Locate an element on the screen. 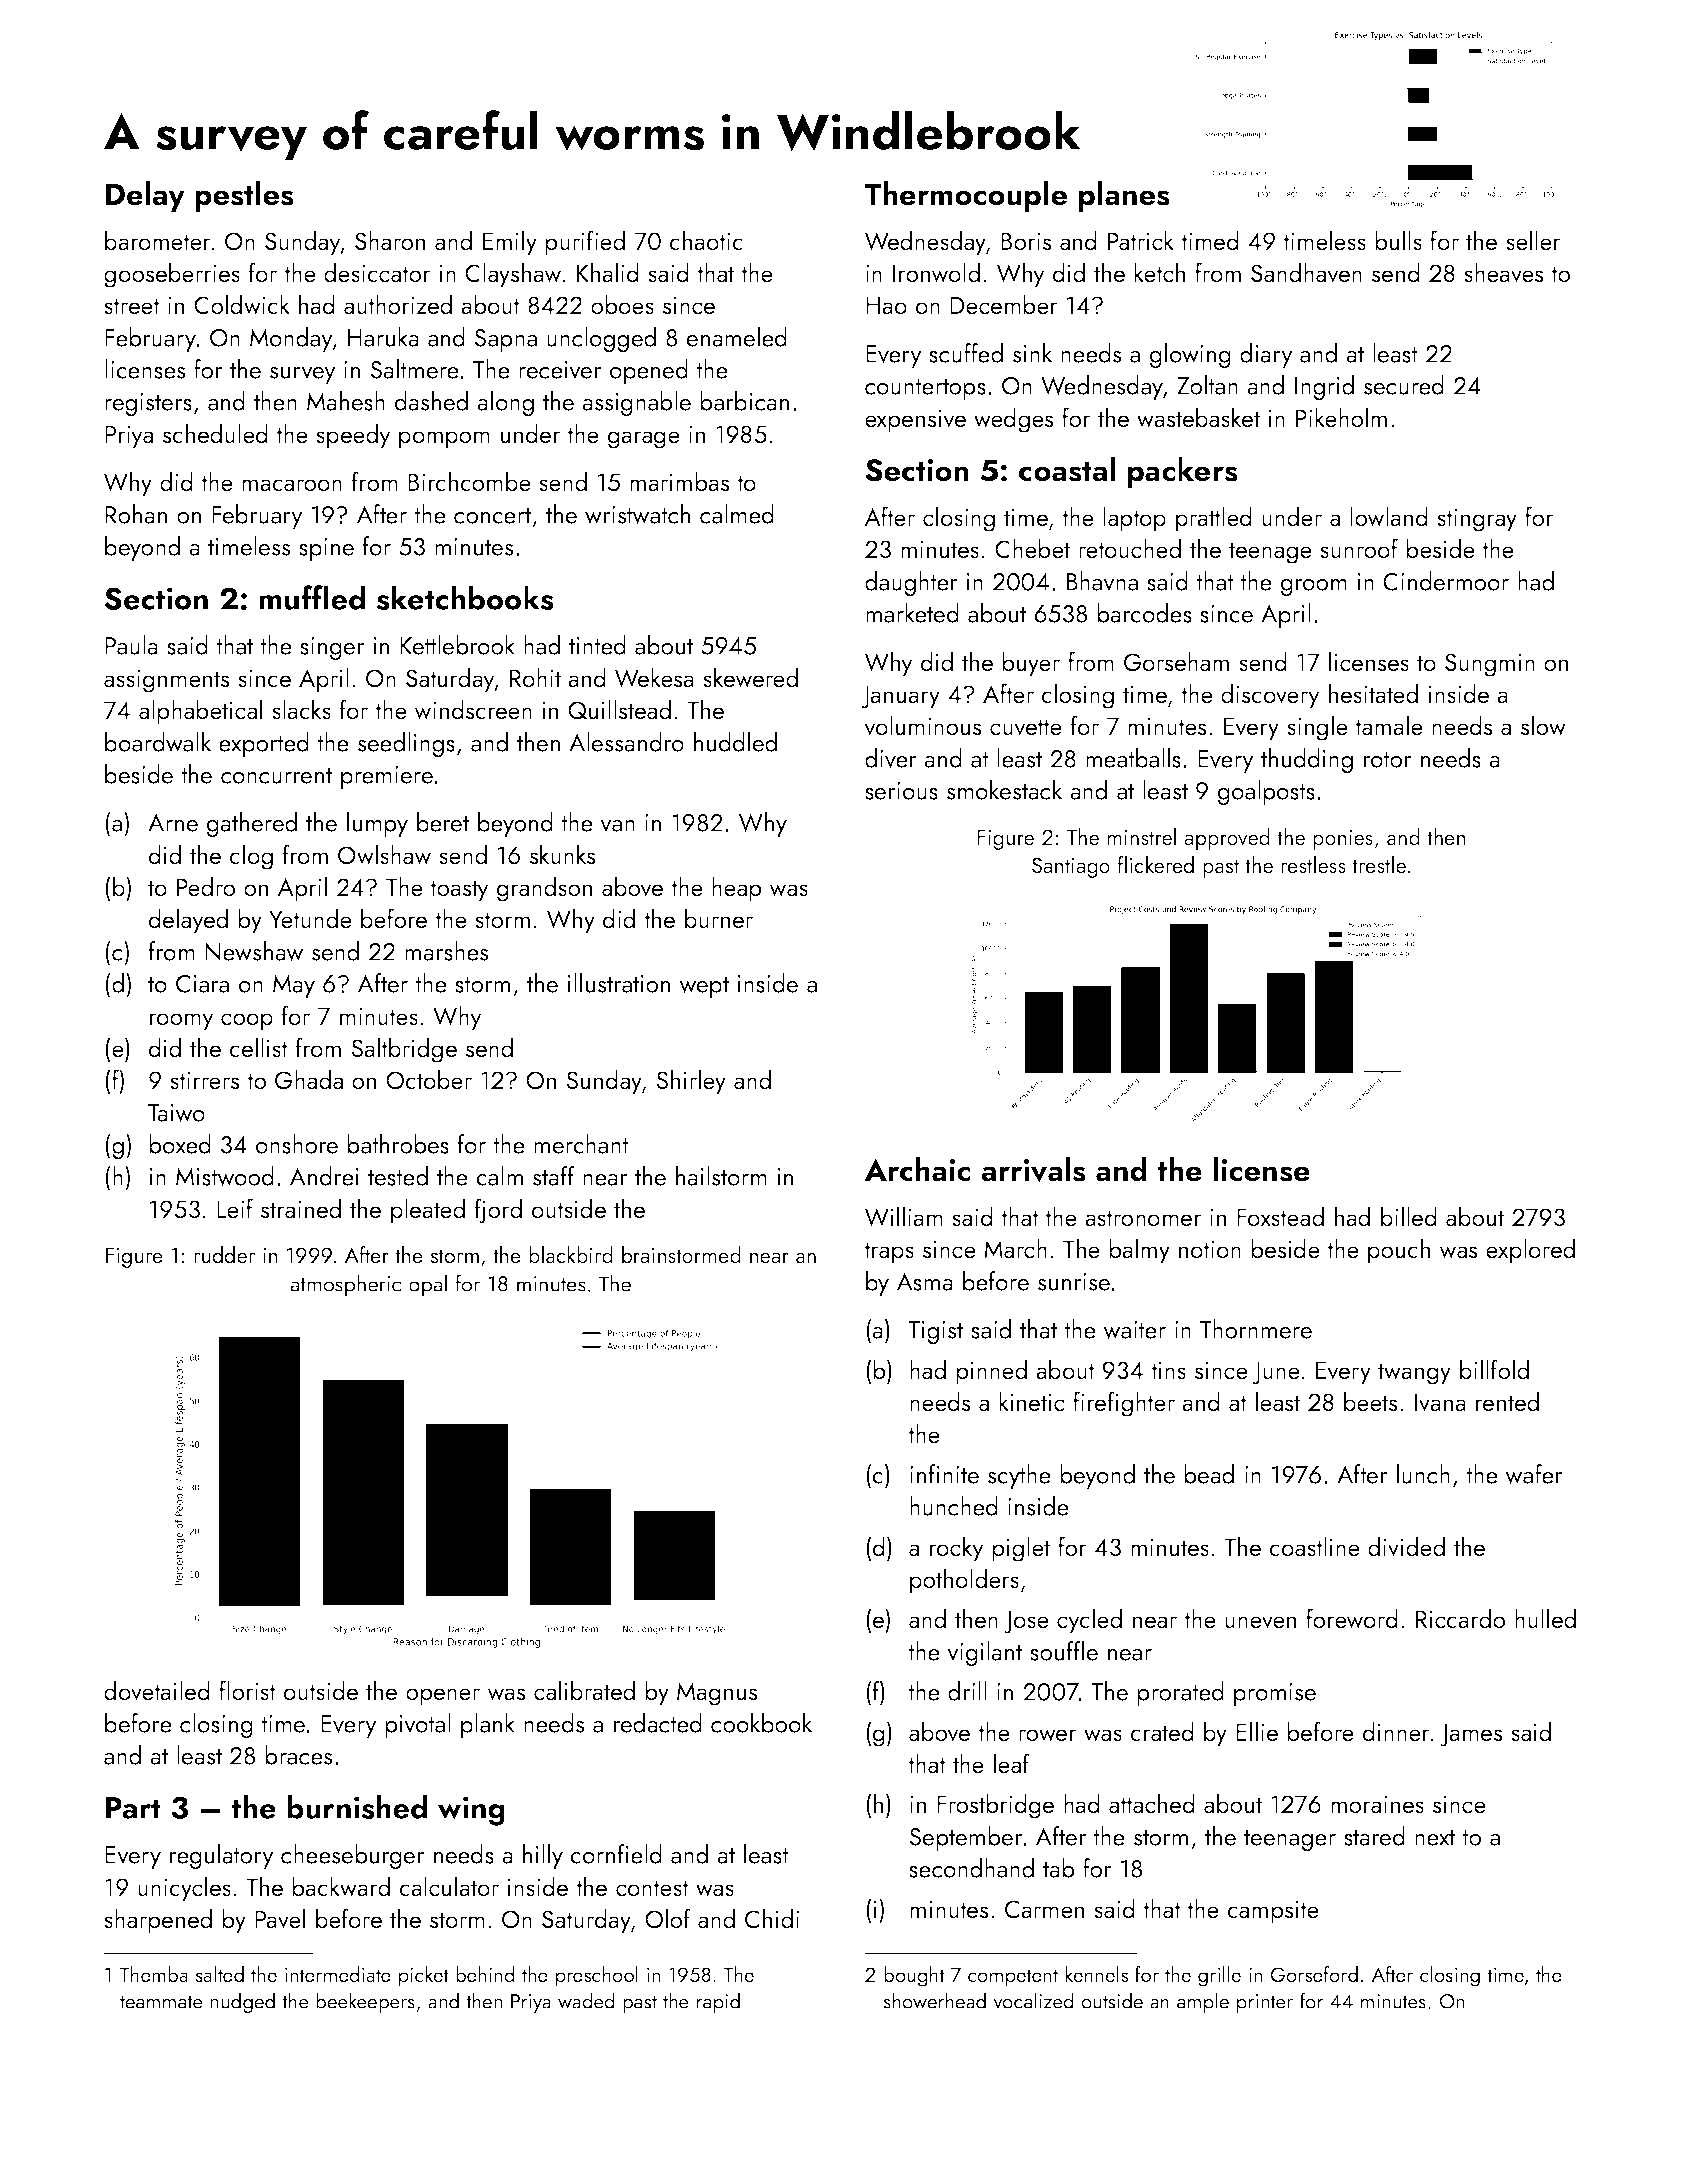  strained is located at coordinates (301, 1208).
